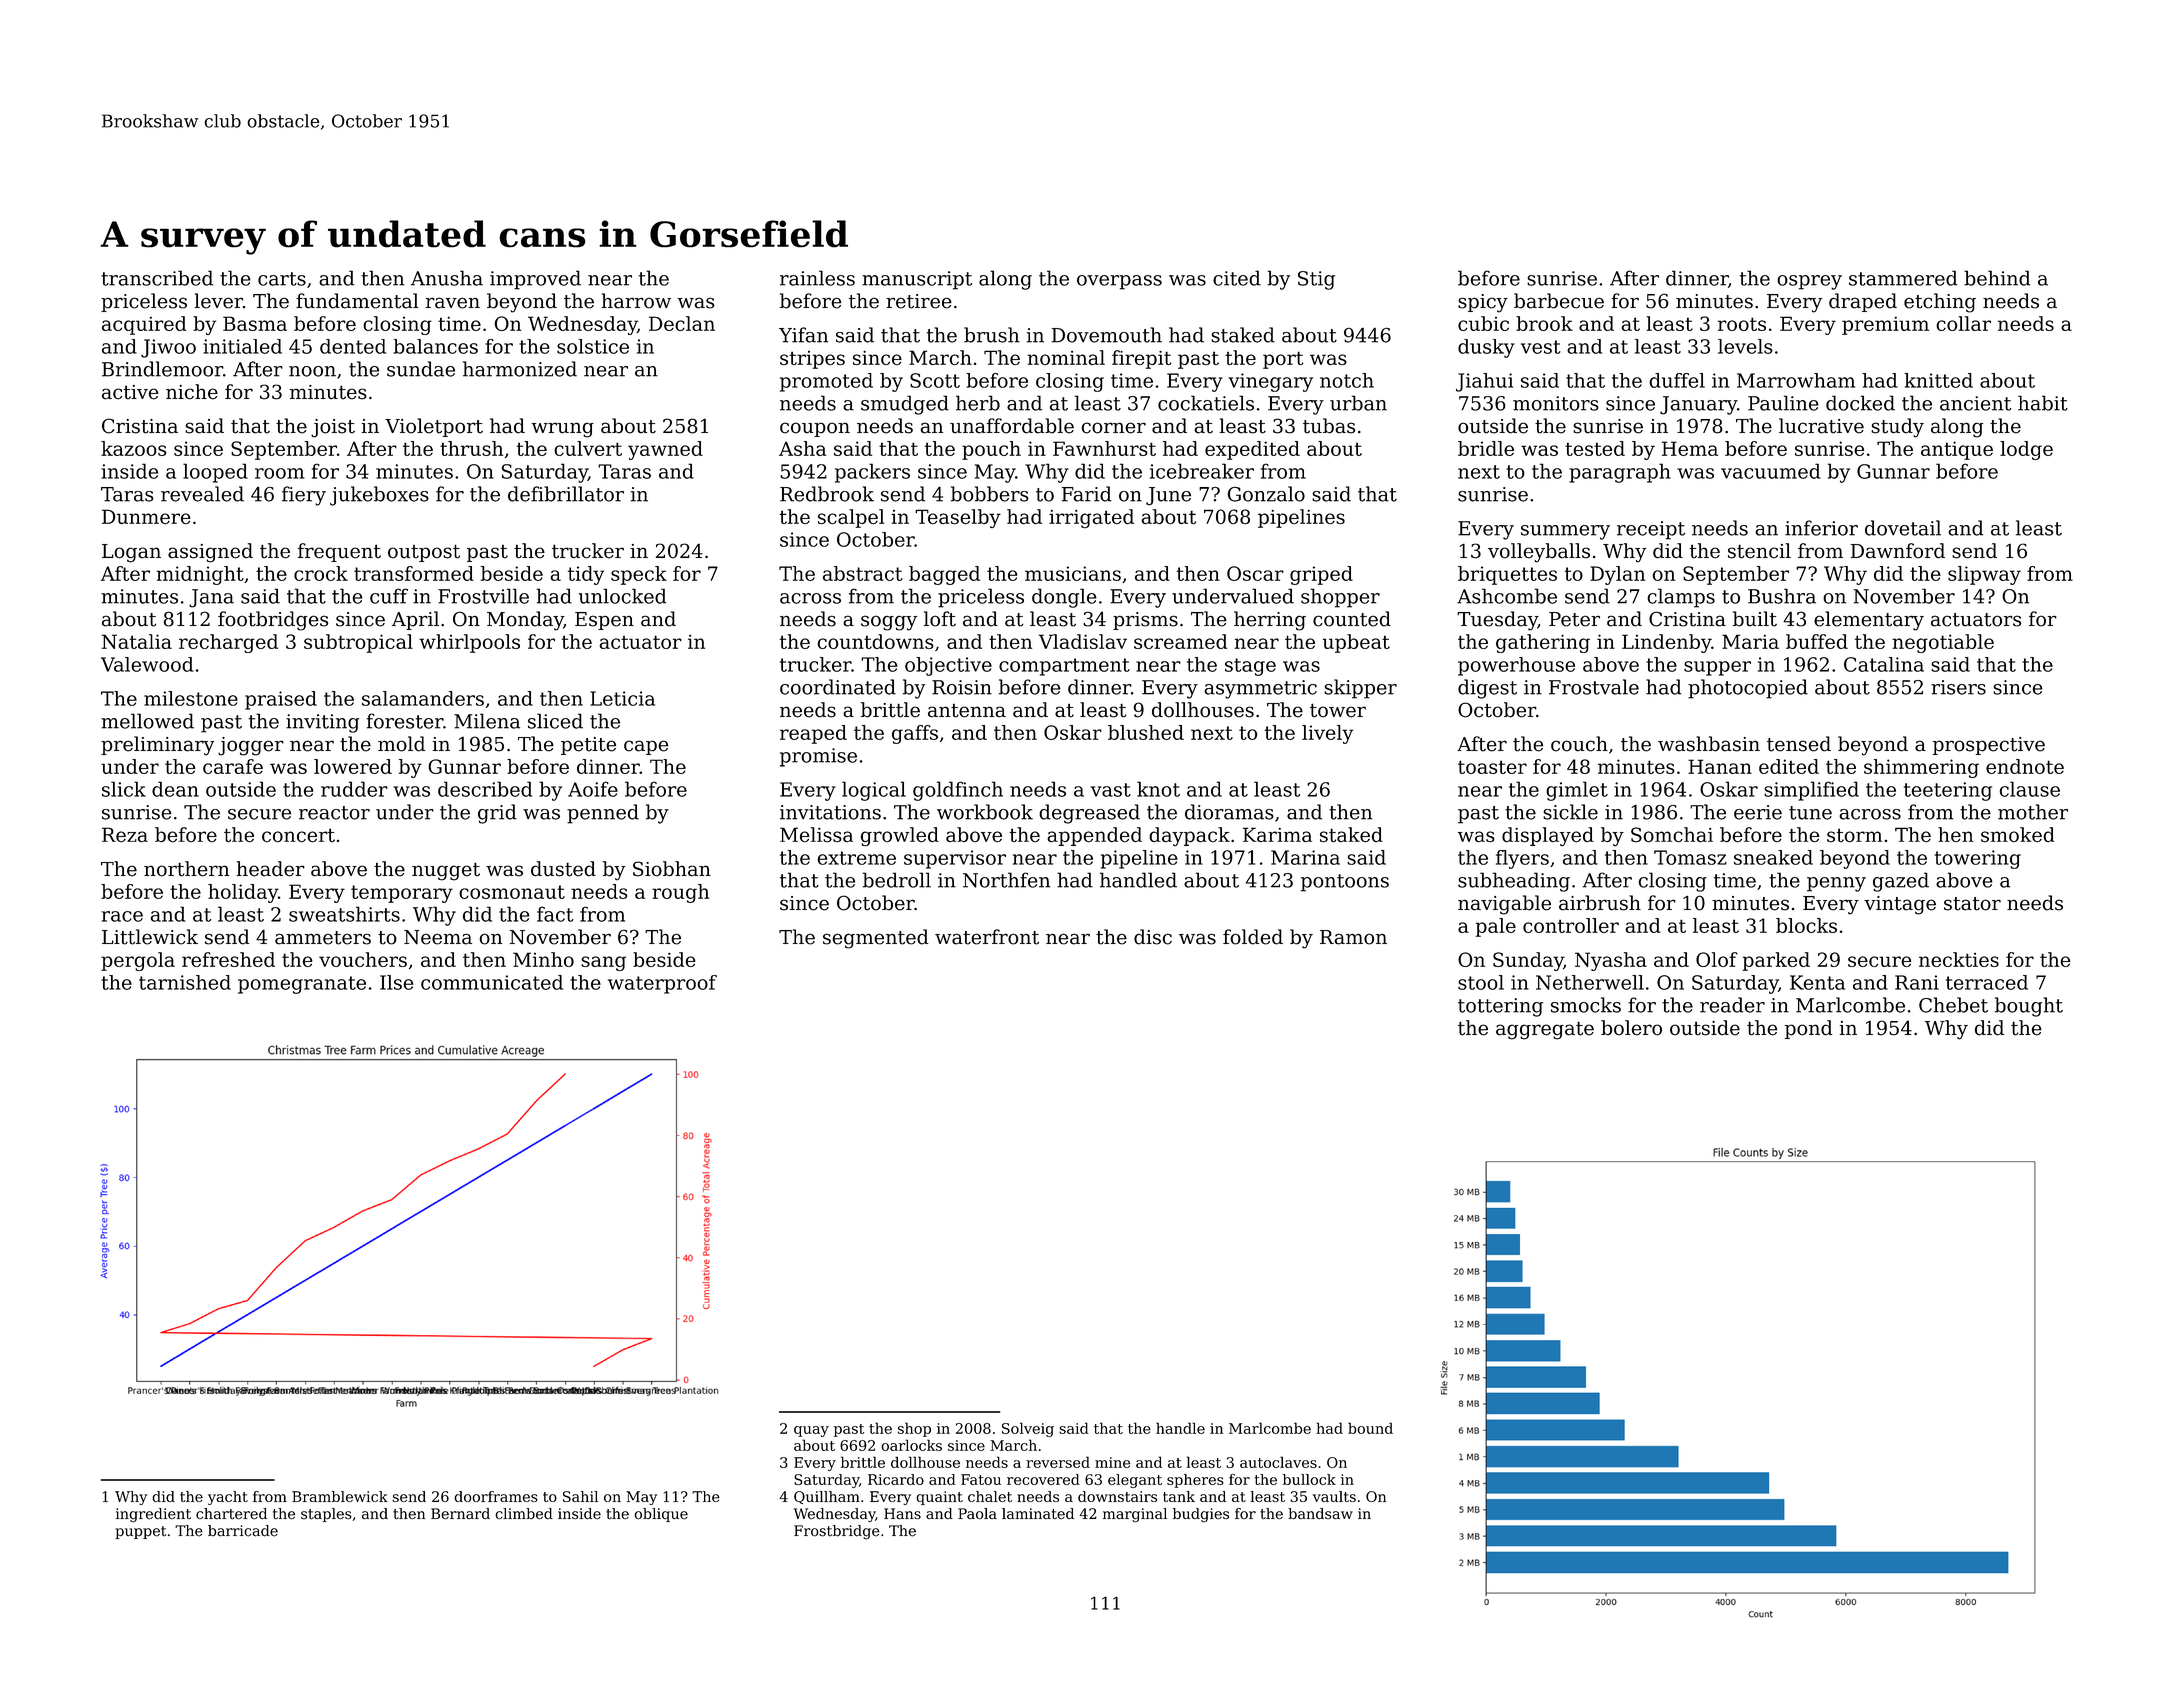  I want to click on prospective, so click(1989, 746).
